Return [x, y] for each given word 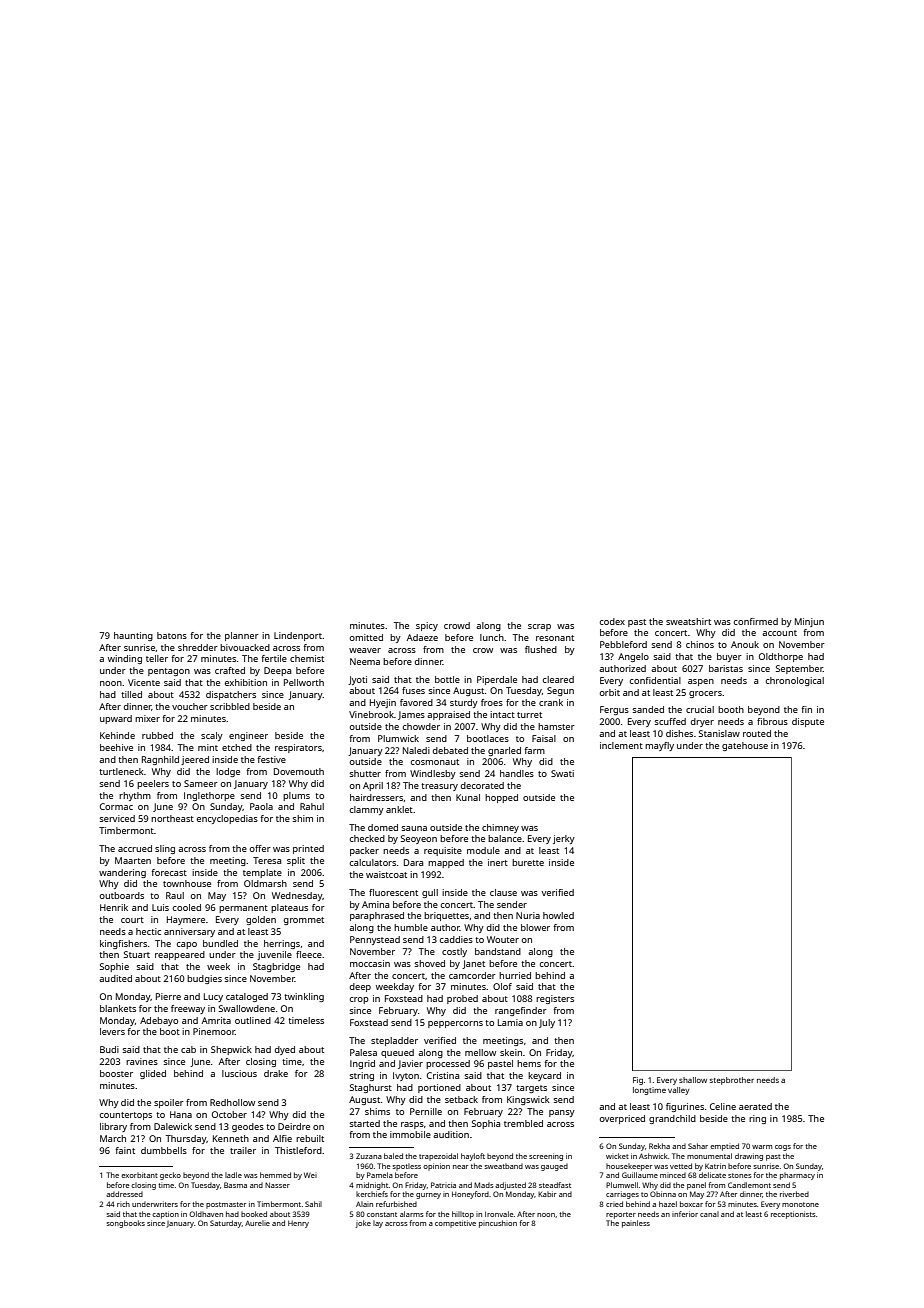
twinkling [304, 997]
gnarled [504, 751]
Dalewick [173, 1126]
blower [535, 927]
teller [157, 658]
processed [448, 1064]
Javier [410, 1064]
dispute [808, 722]
